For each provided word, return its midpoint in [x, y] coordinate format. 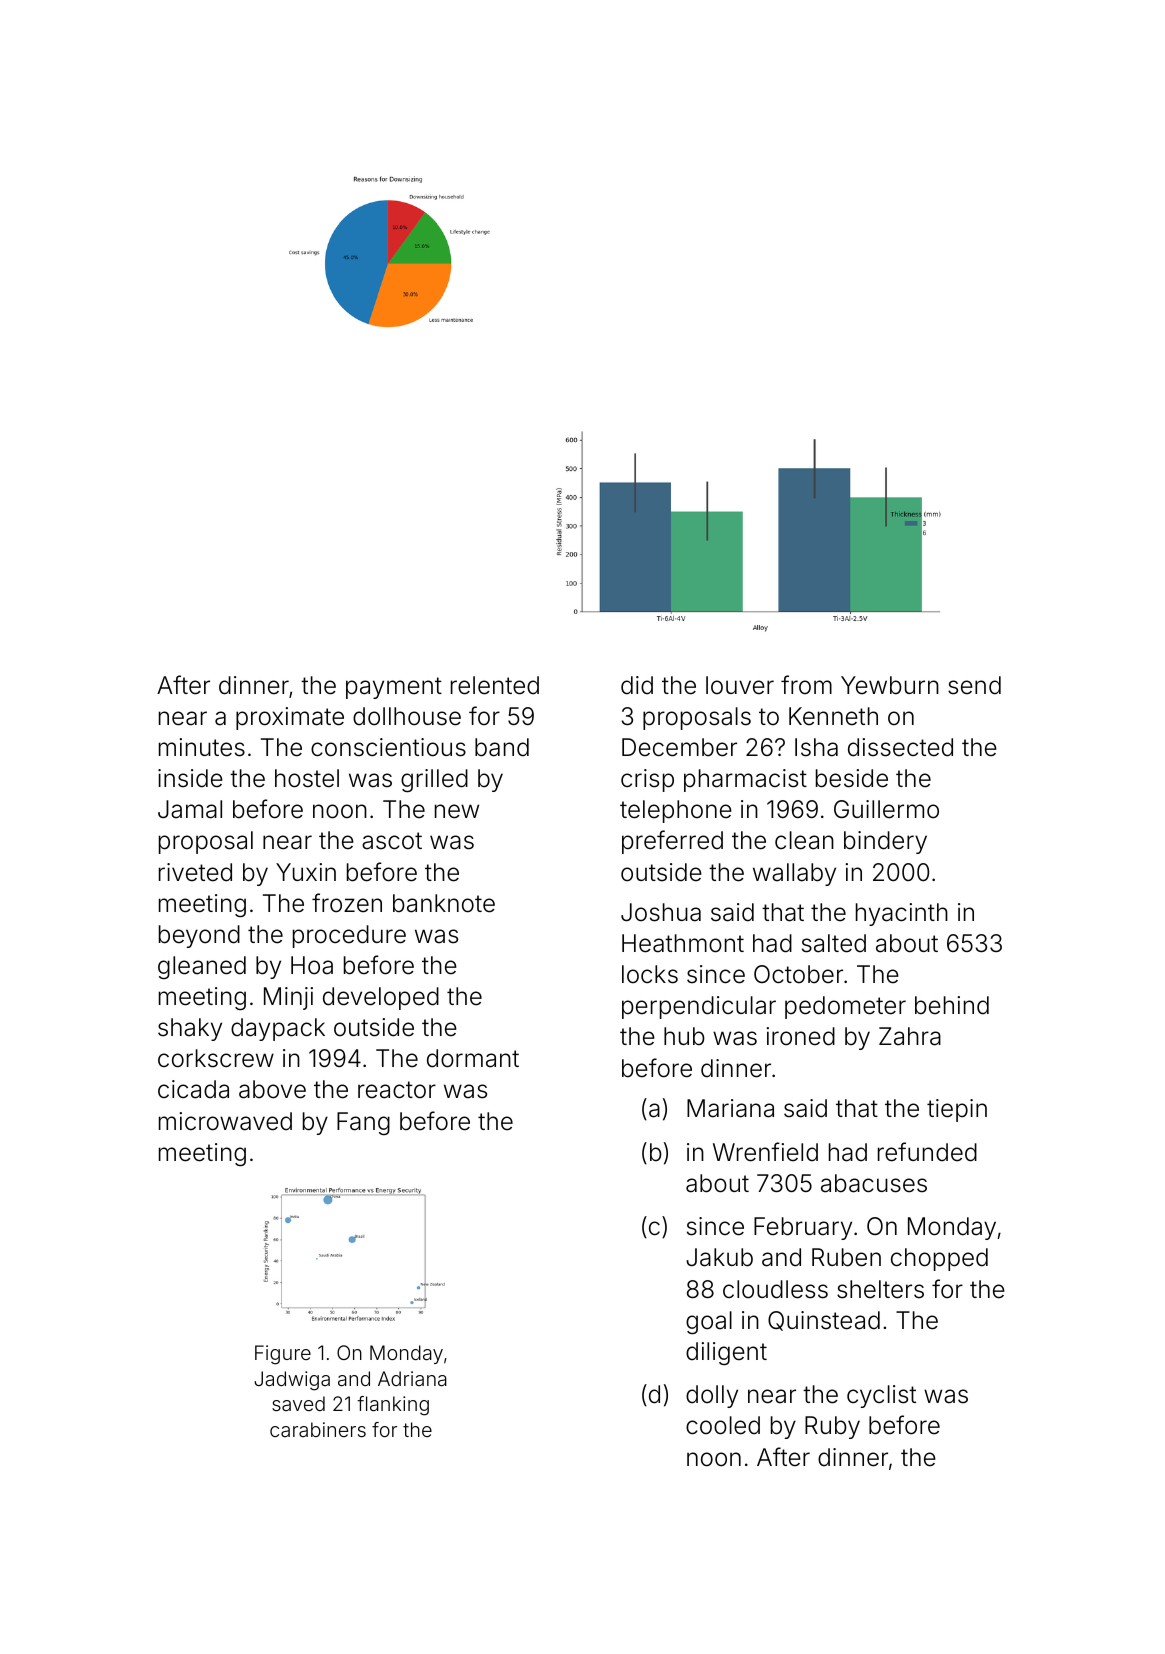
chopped [939, 1259]
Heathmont [683, 943]
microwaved [225, 1121]
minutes [202, 747]
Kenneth [833, 716]
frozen [347, 903]
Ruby [832, 1427]
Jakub [719, 1257]
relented [495, 685]
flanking [393, 1406]
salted [834, 943]
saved [298, 1403]
